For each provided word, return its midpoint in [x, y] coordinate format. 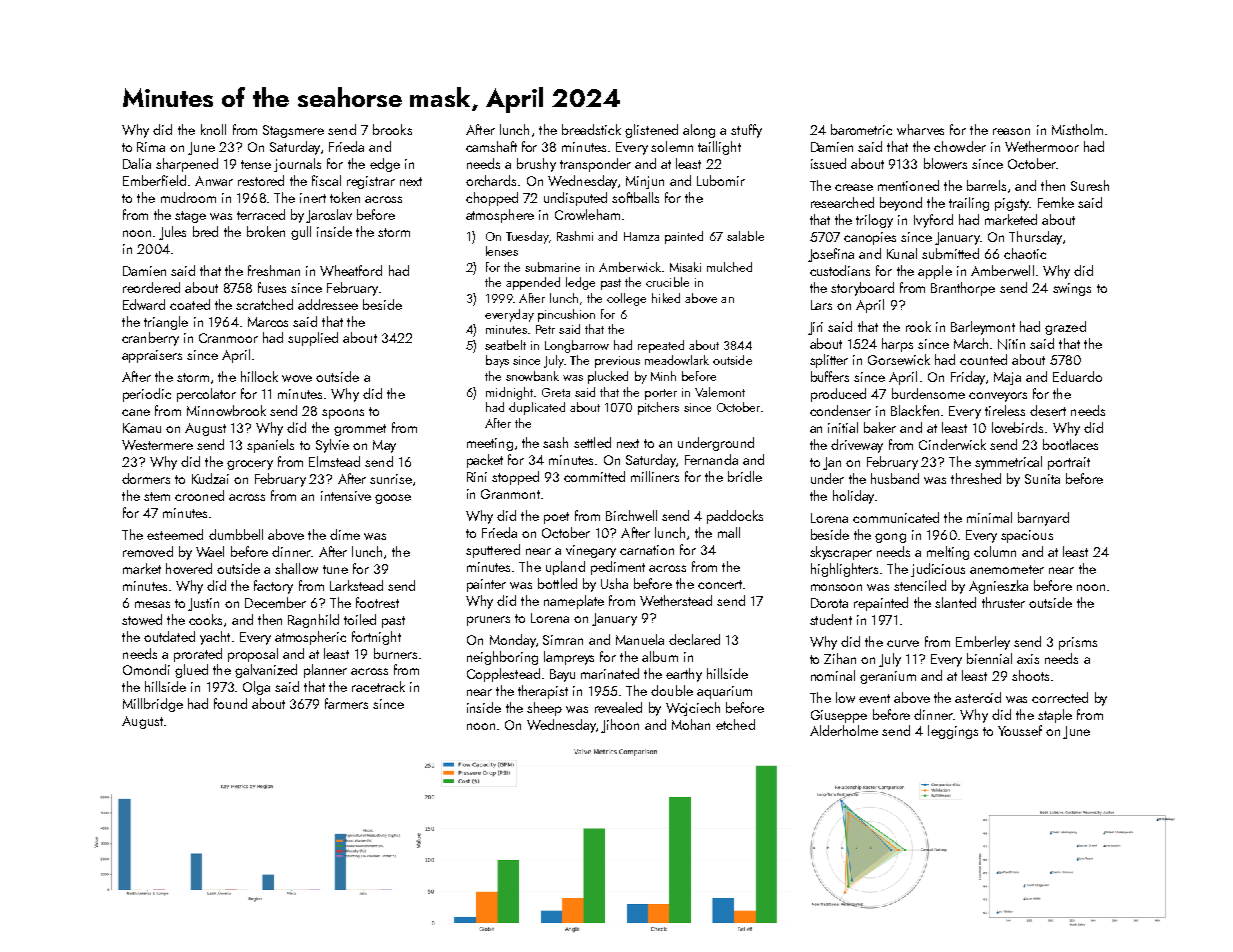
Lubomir [721, 180]
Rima [151, 147]
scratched [264, 304]
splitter [829, 361]
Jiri [815, 328]
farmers [346, 703]
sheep [544, 709]
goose [393, 499]
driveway [857, 446]
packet [485, 461]
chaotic [1025, 253]
